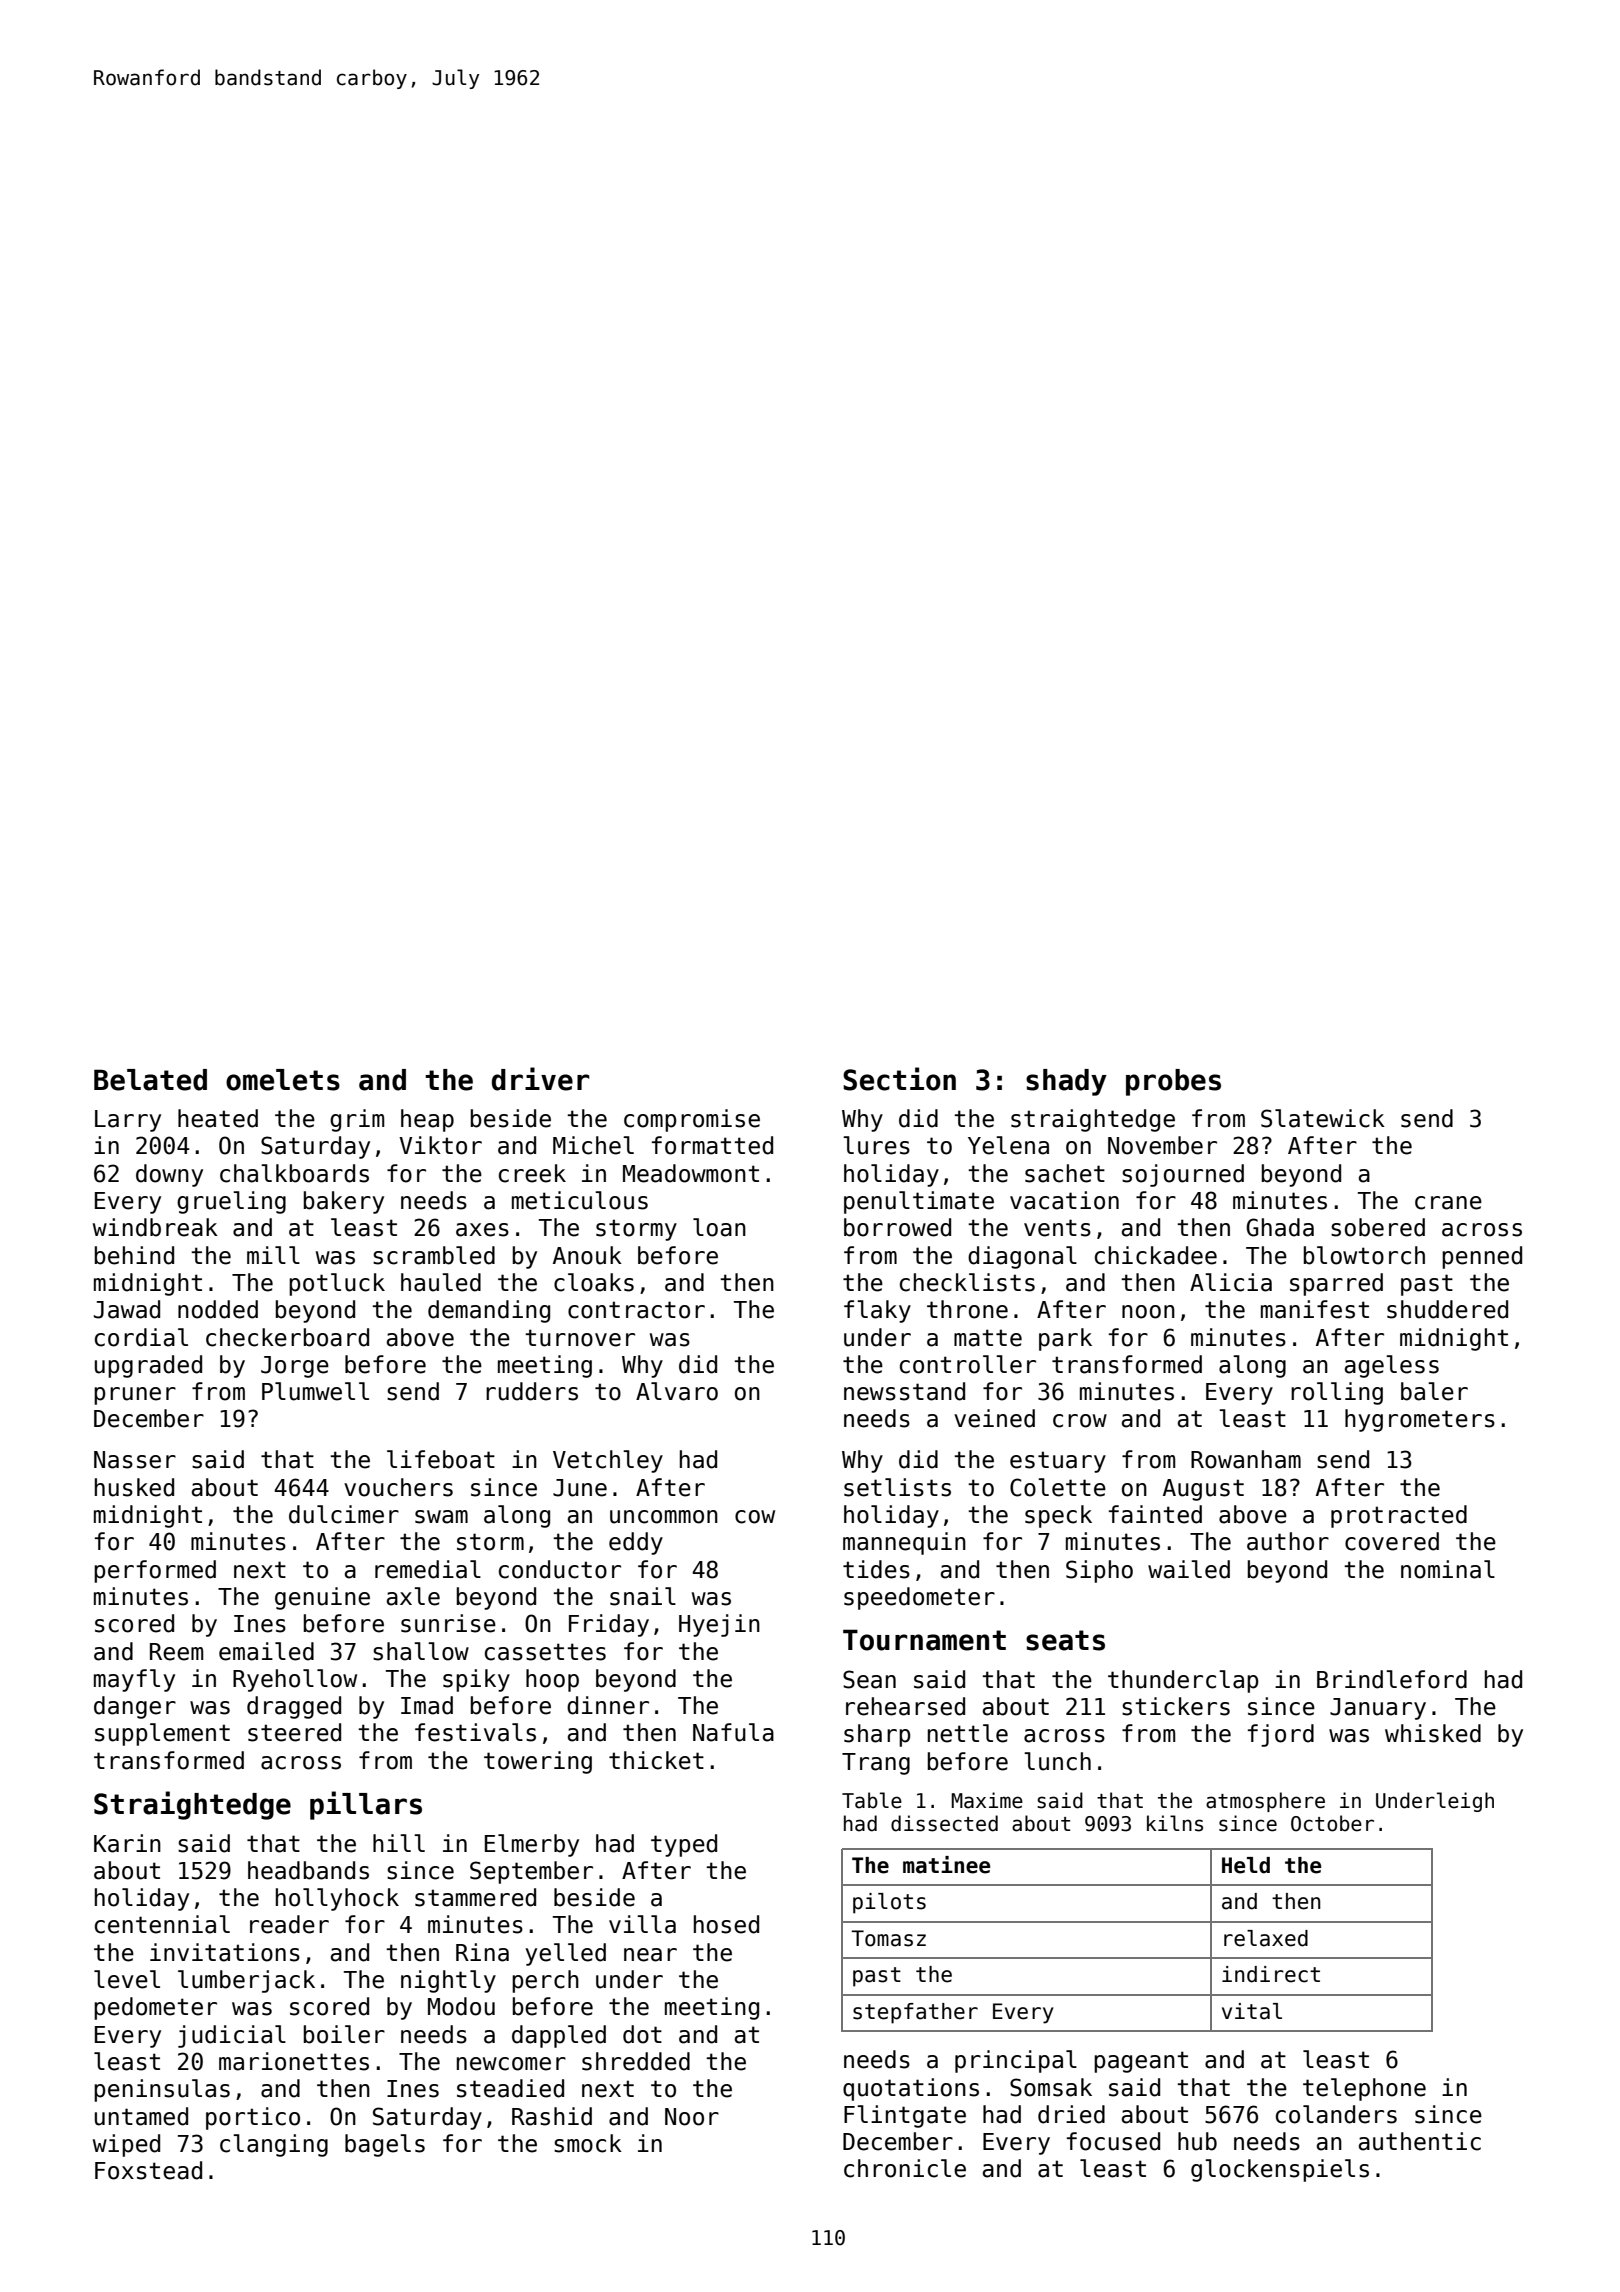 This document has height=2292, width=1620. I want to click on nightly, so click(448, 1981).
